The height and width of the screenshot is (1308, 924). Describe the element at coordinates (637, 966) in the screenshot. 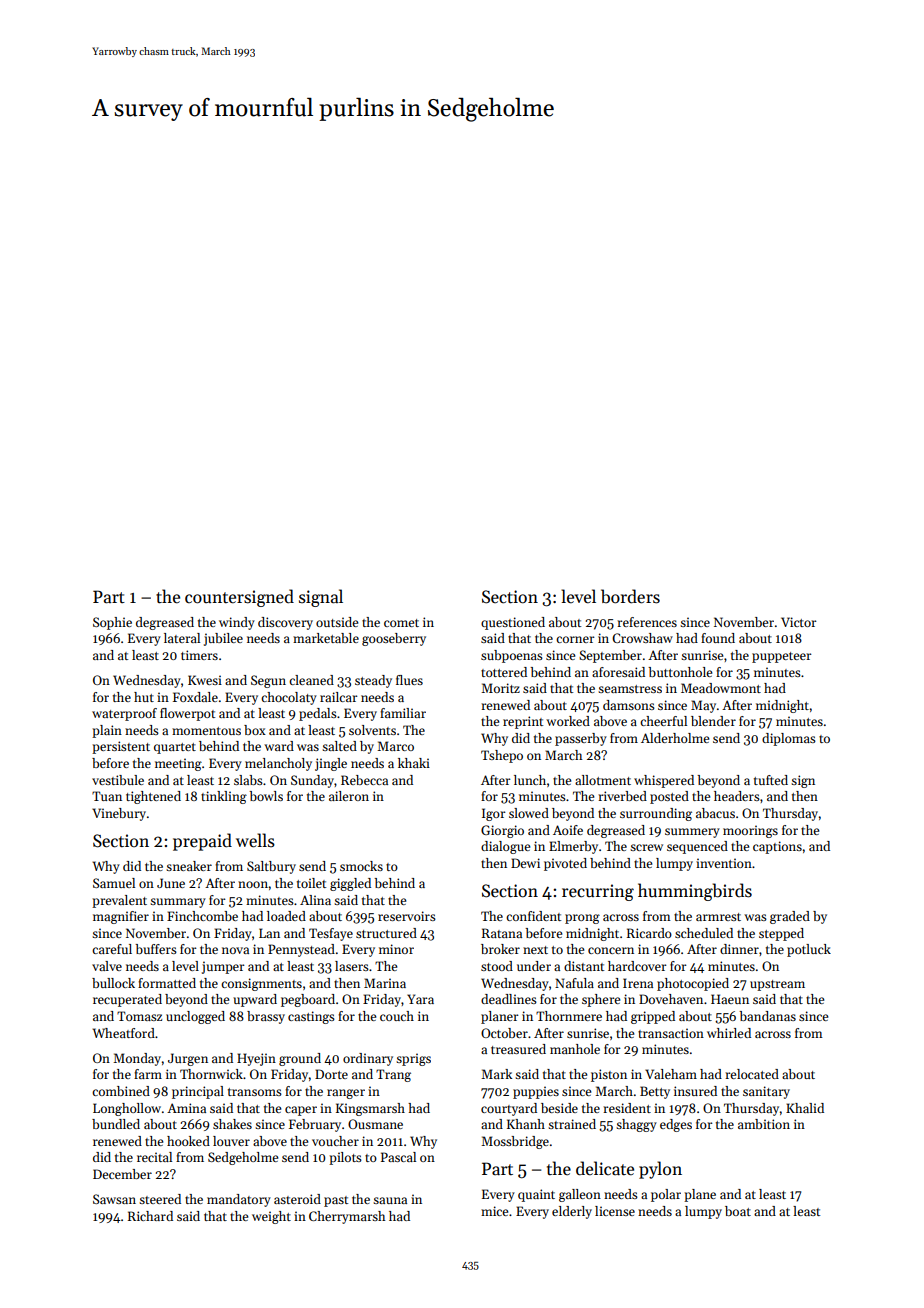

I see `hardcover` at that location.
